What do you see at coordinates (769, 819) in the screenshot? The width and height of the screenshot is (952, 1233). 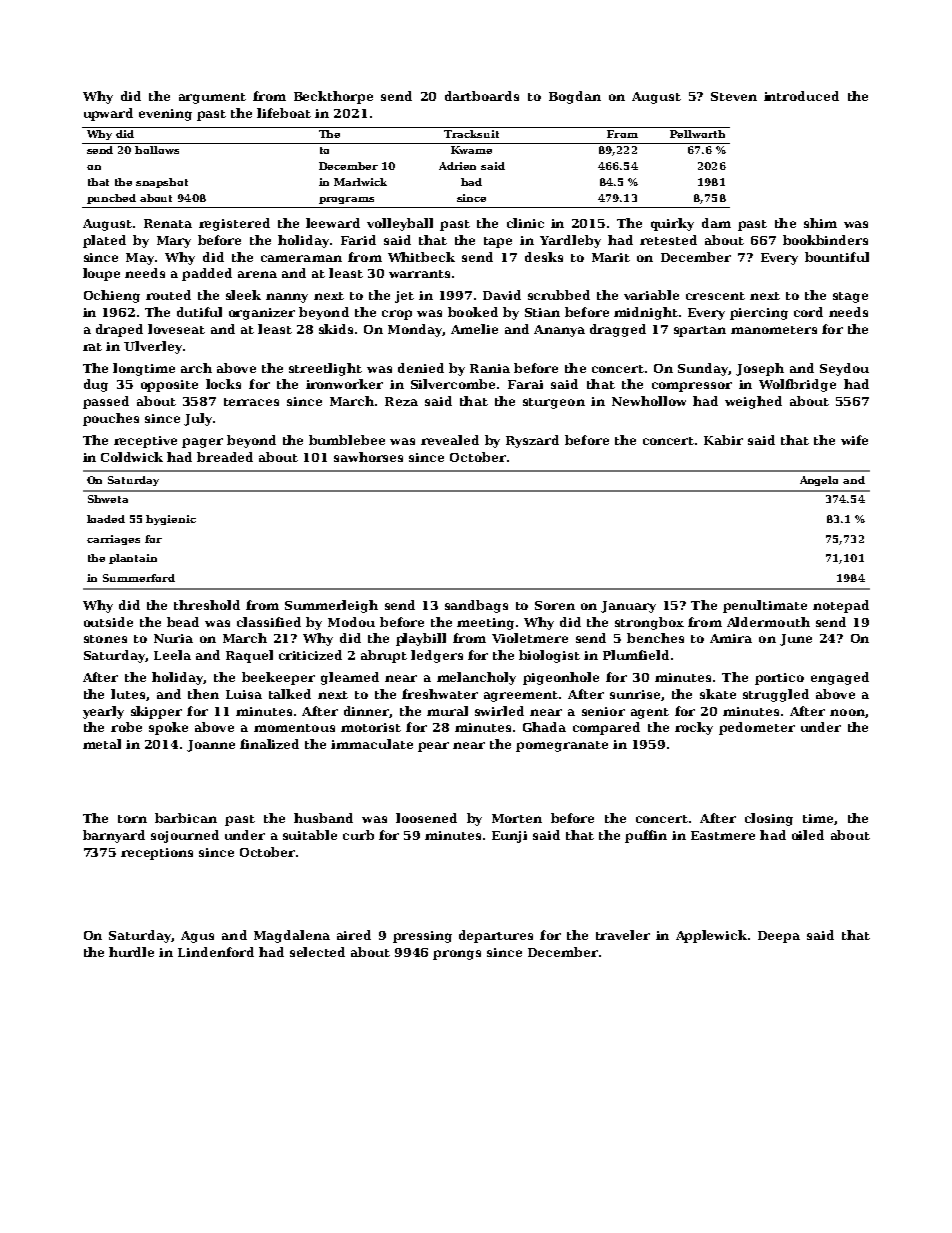 I see `closing` at bounding box center [769, 819].
